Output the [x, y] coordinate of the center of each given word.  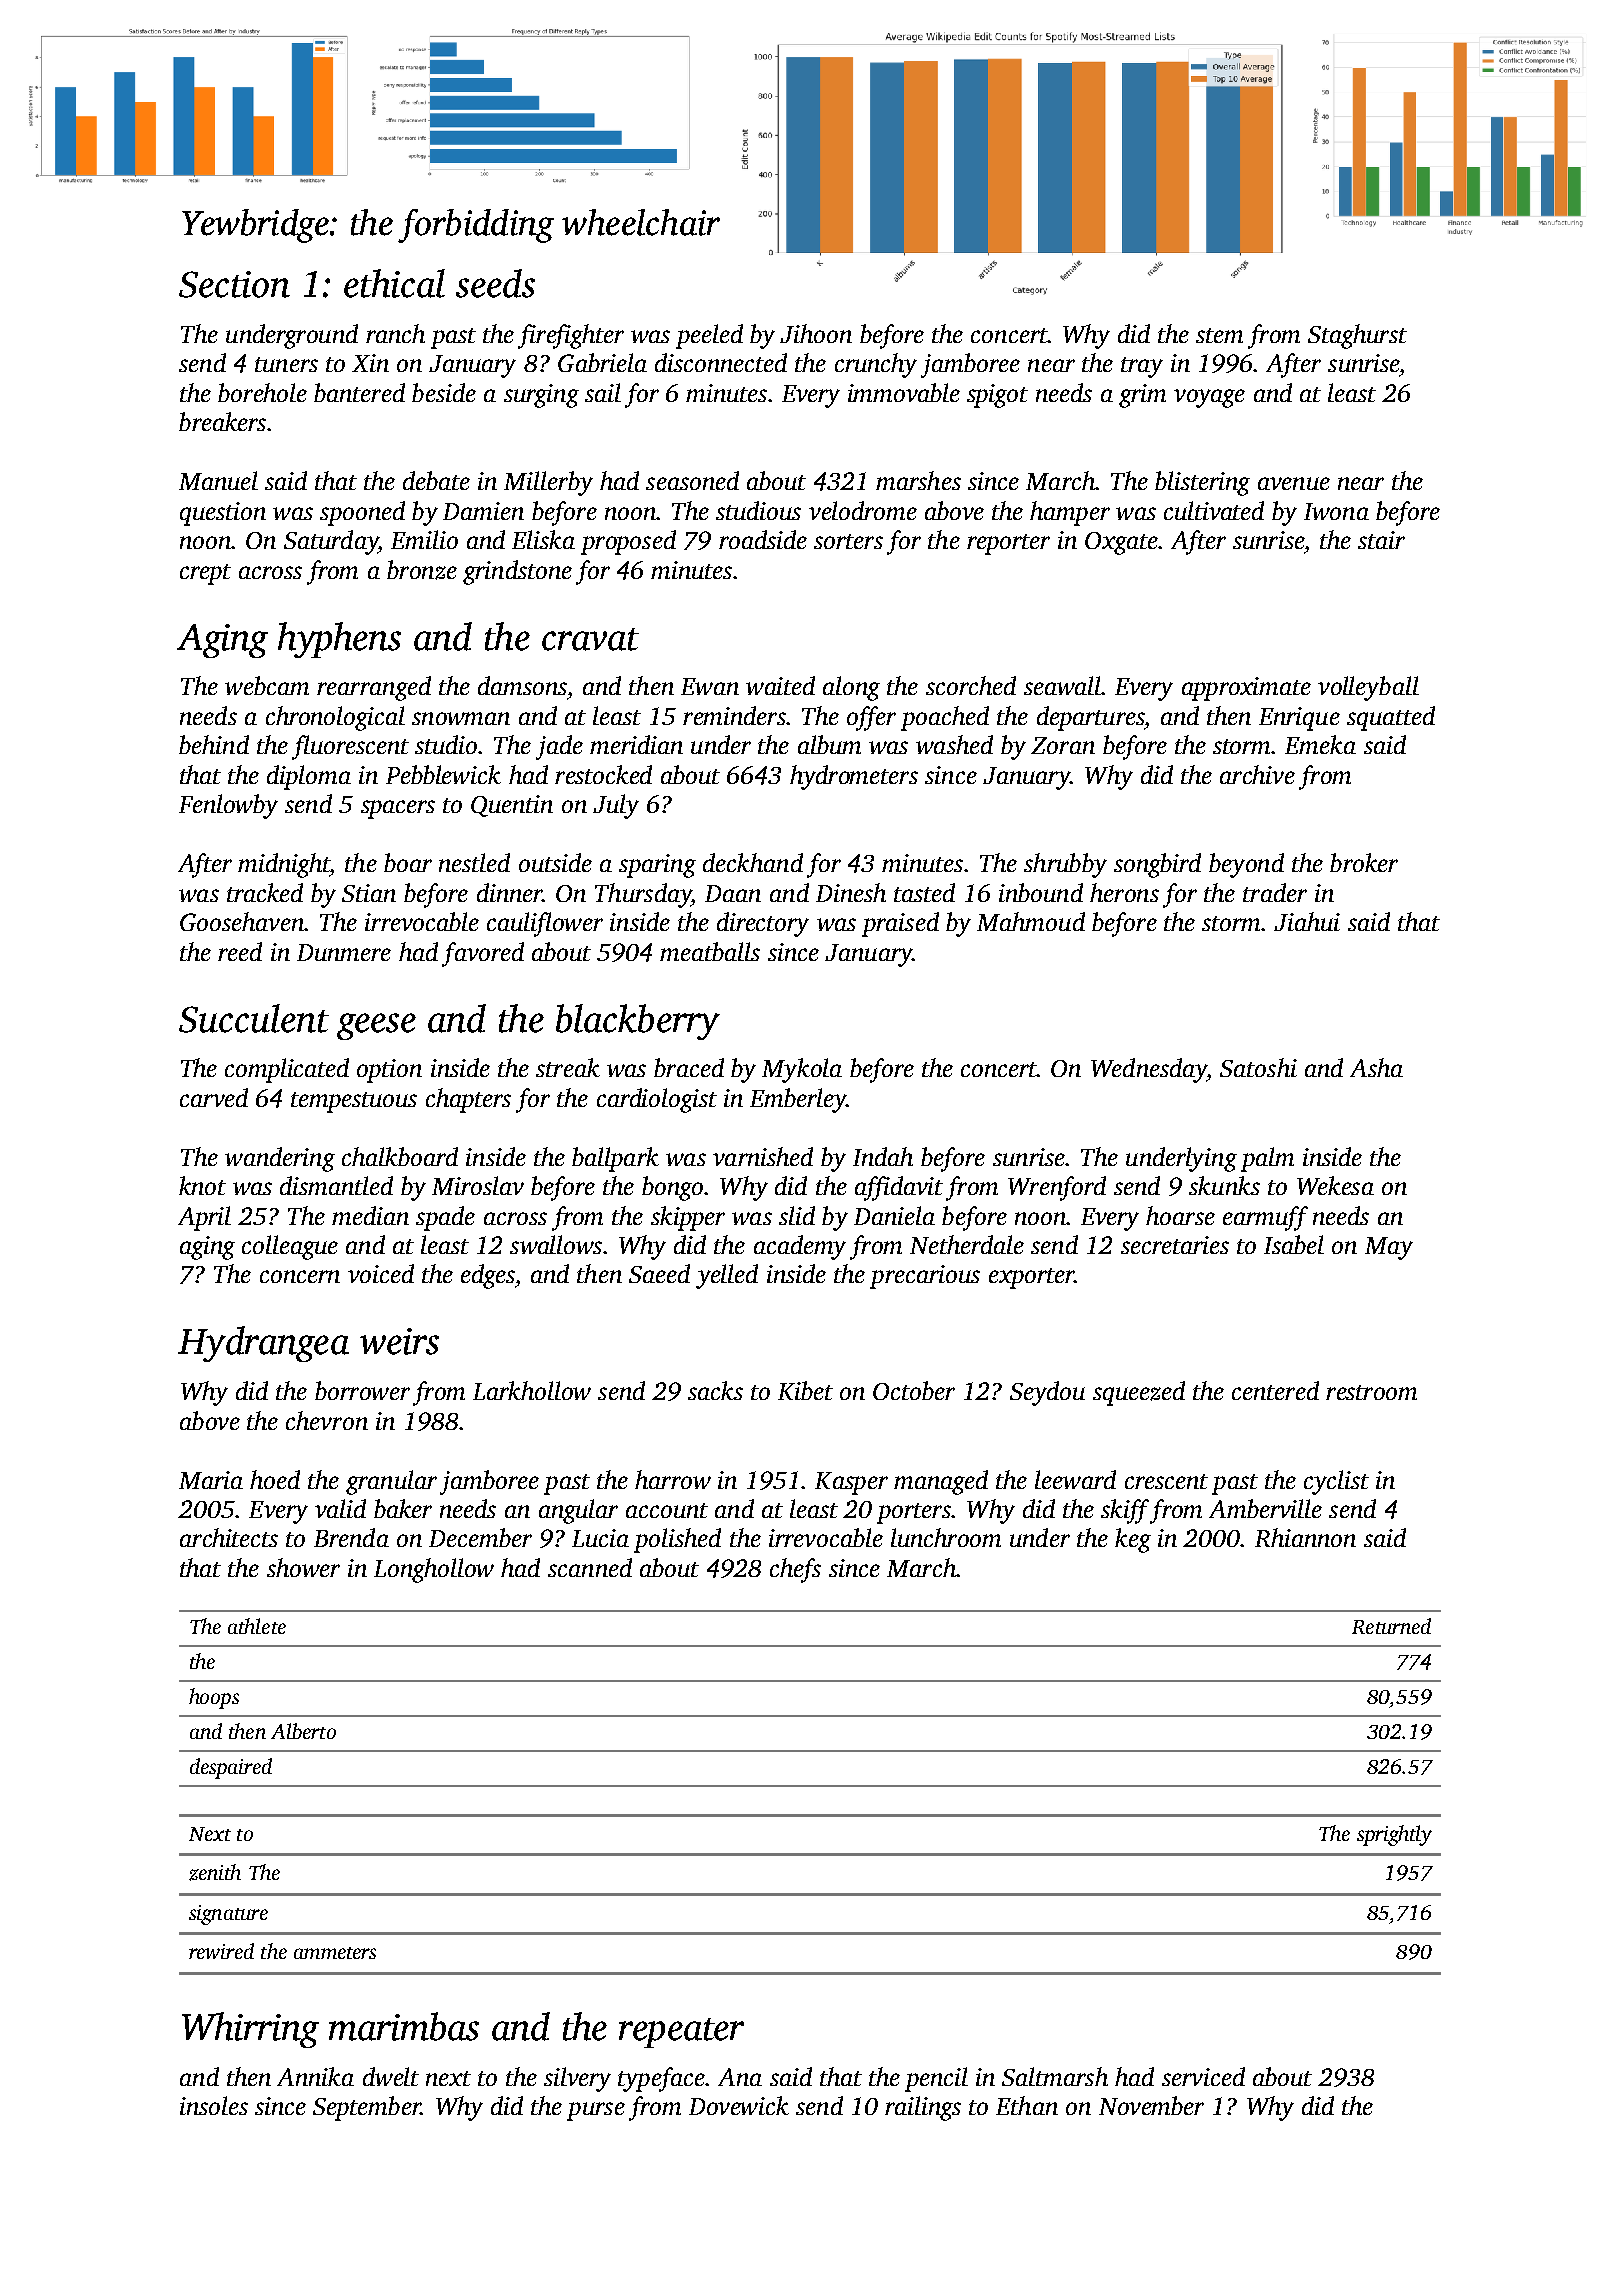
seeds [495, 283]
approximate [1246, 689]
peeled [709, 336]
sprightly [1394, 1835]
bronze [422, 570]
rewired [221, 1951]
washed [954, 744]
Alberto [303, 1731]
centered [1275, 1390]
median [370, 1215]
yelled [727, 1276]
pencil [936, 2079]
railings [923, 2108]
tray [1142, 367]
